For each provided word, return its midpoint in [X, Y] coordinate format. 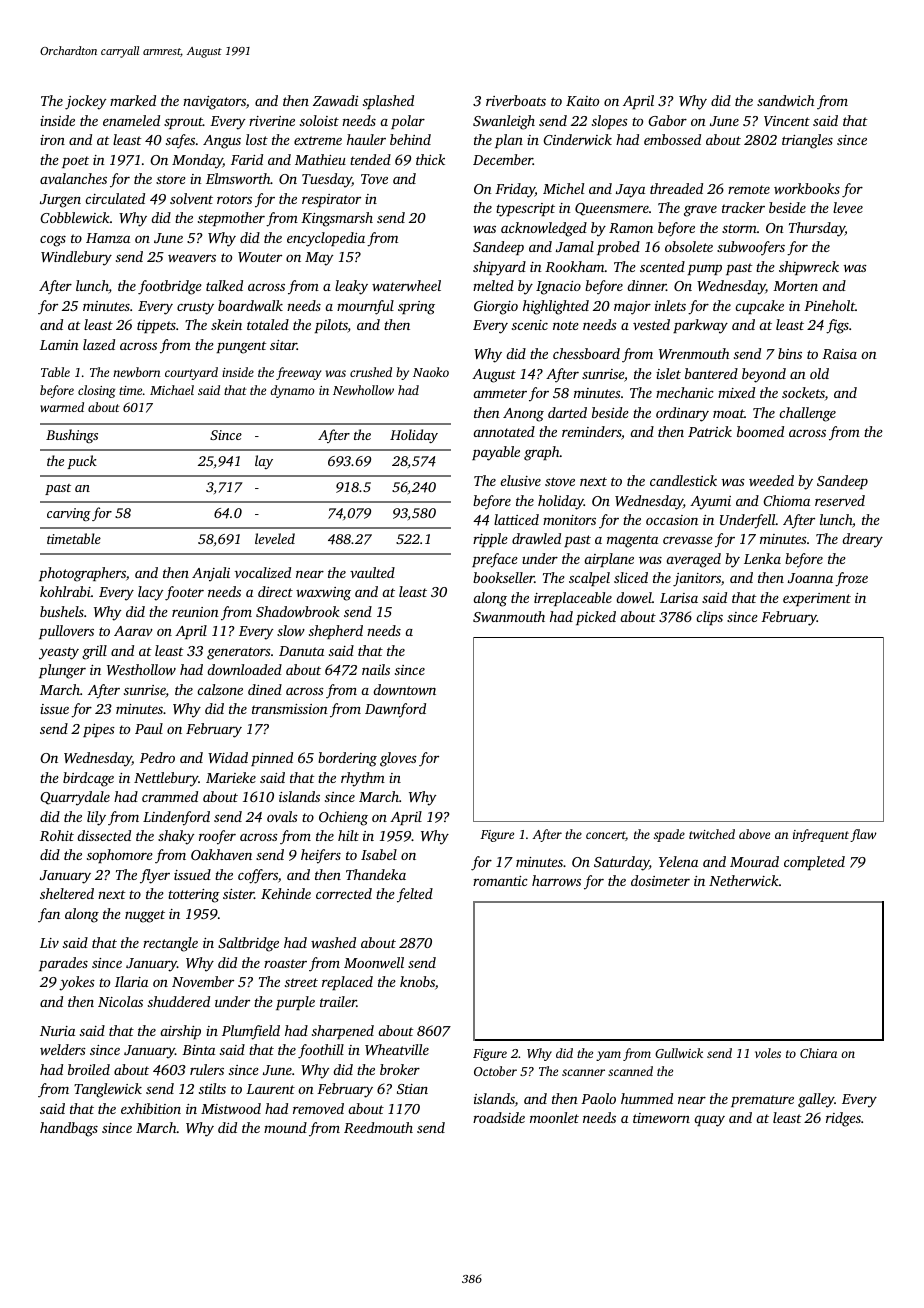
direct [275, 591]
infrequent [821, 835]
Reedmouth [378, 1127]
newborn [136, 372]
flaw [863, 835]
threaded [676, 188]
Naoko [431, 372]
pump [705, 269]
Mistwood [231, 1108]
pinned [272, 759]
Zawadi [335, 100]
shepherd [336, 632]
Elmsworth [238, 178]
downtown [404, 689]
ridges [843, 1119]
